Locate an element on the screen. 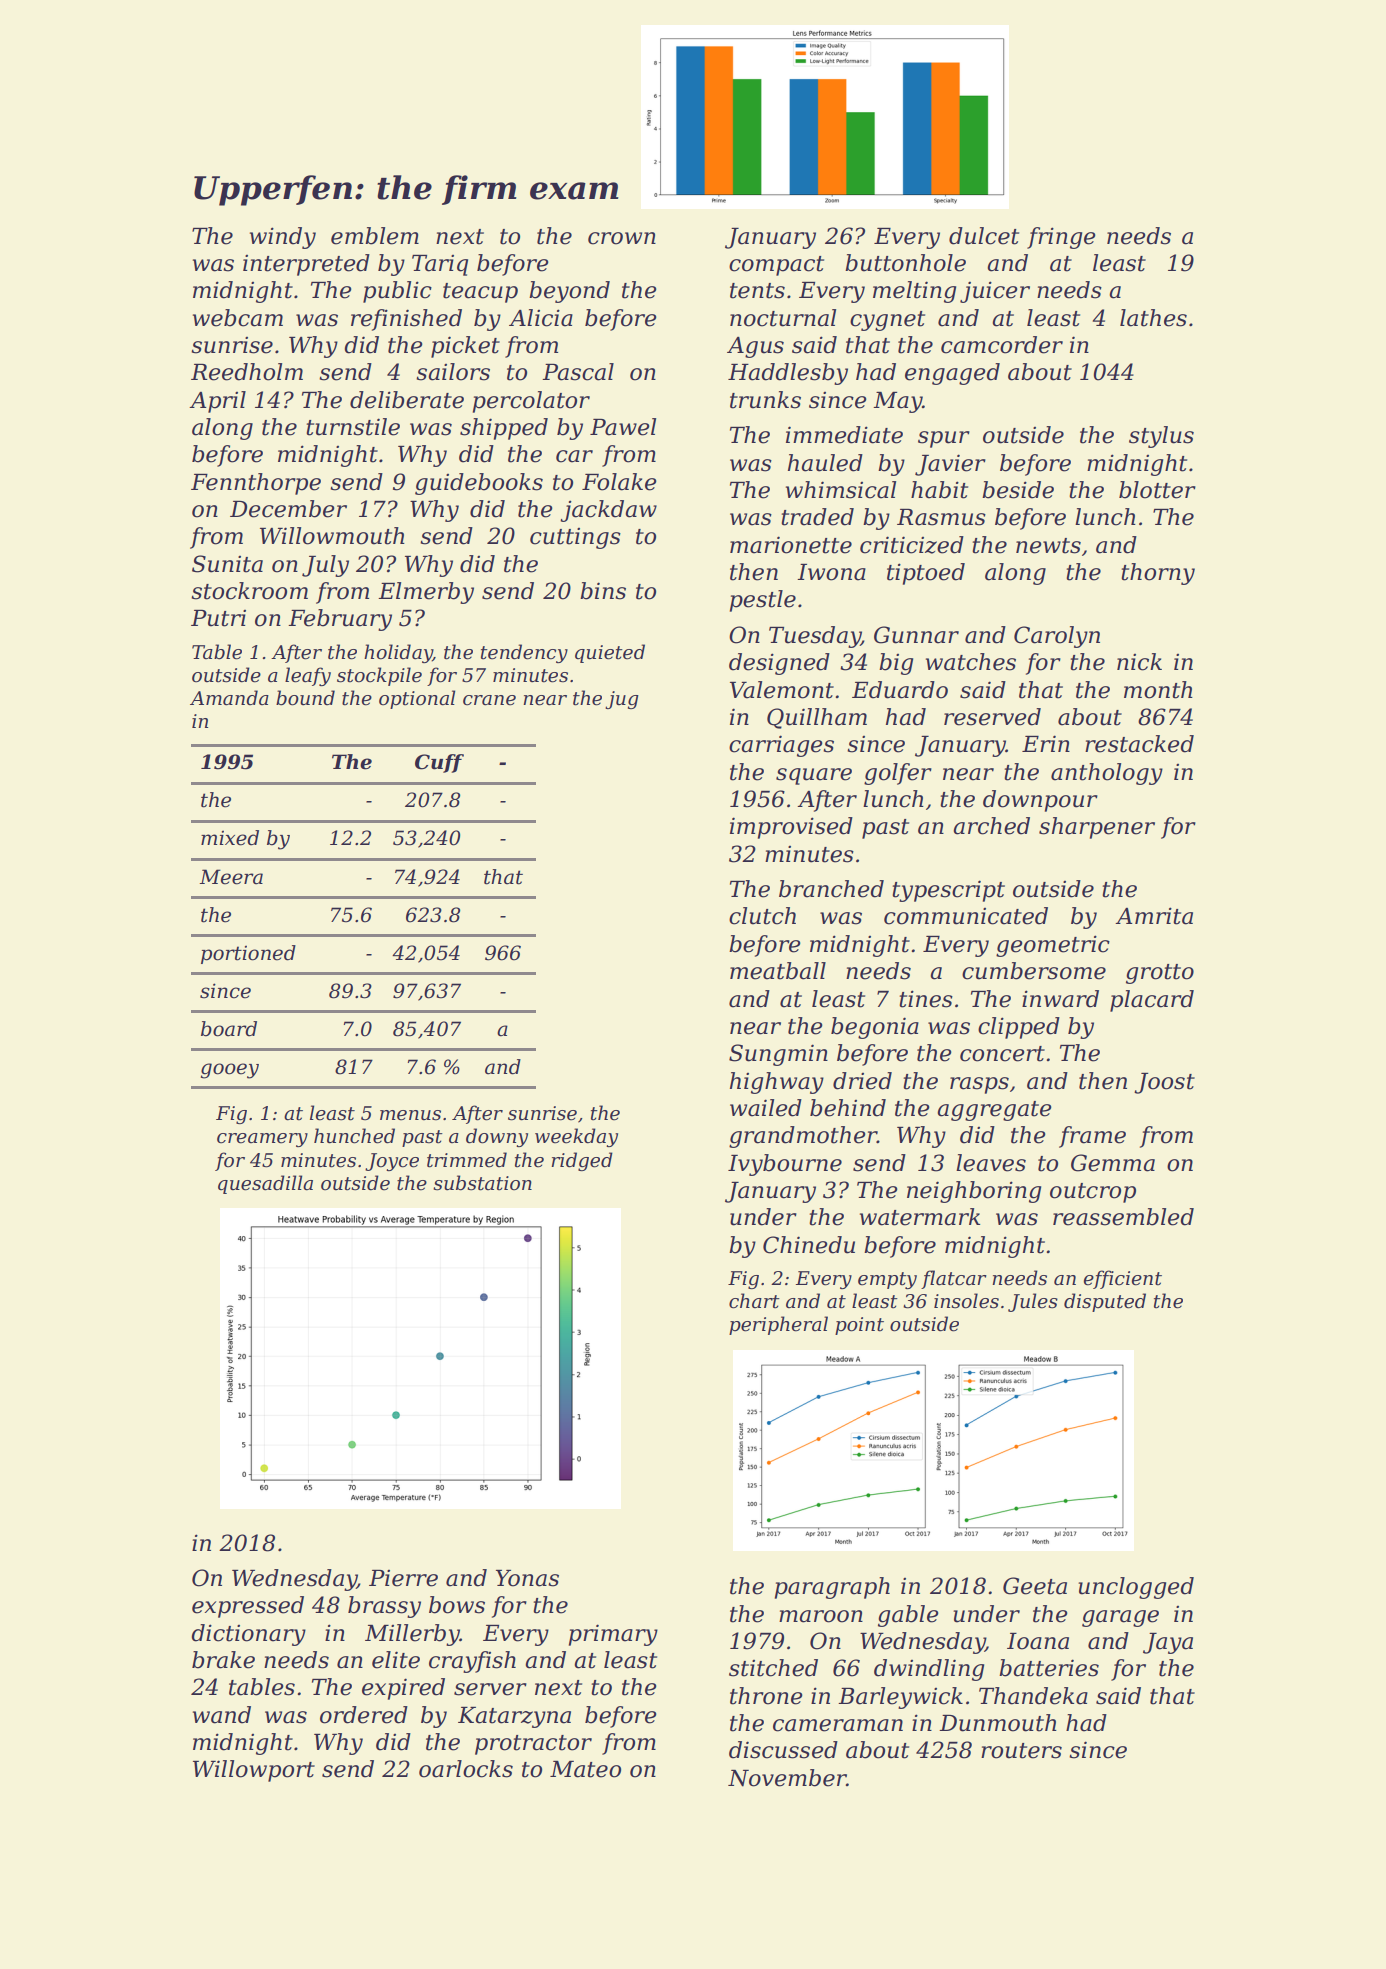 This screenshot has height=1969, width=1386. primary is located at coordinates (613, 1635).
